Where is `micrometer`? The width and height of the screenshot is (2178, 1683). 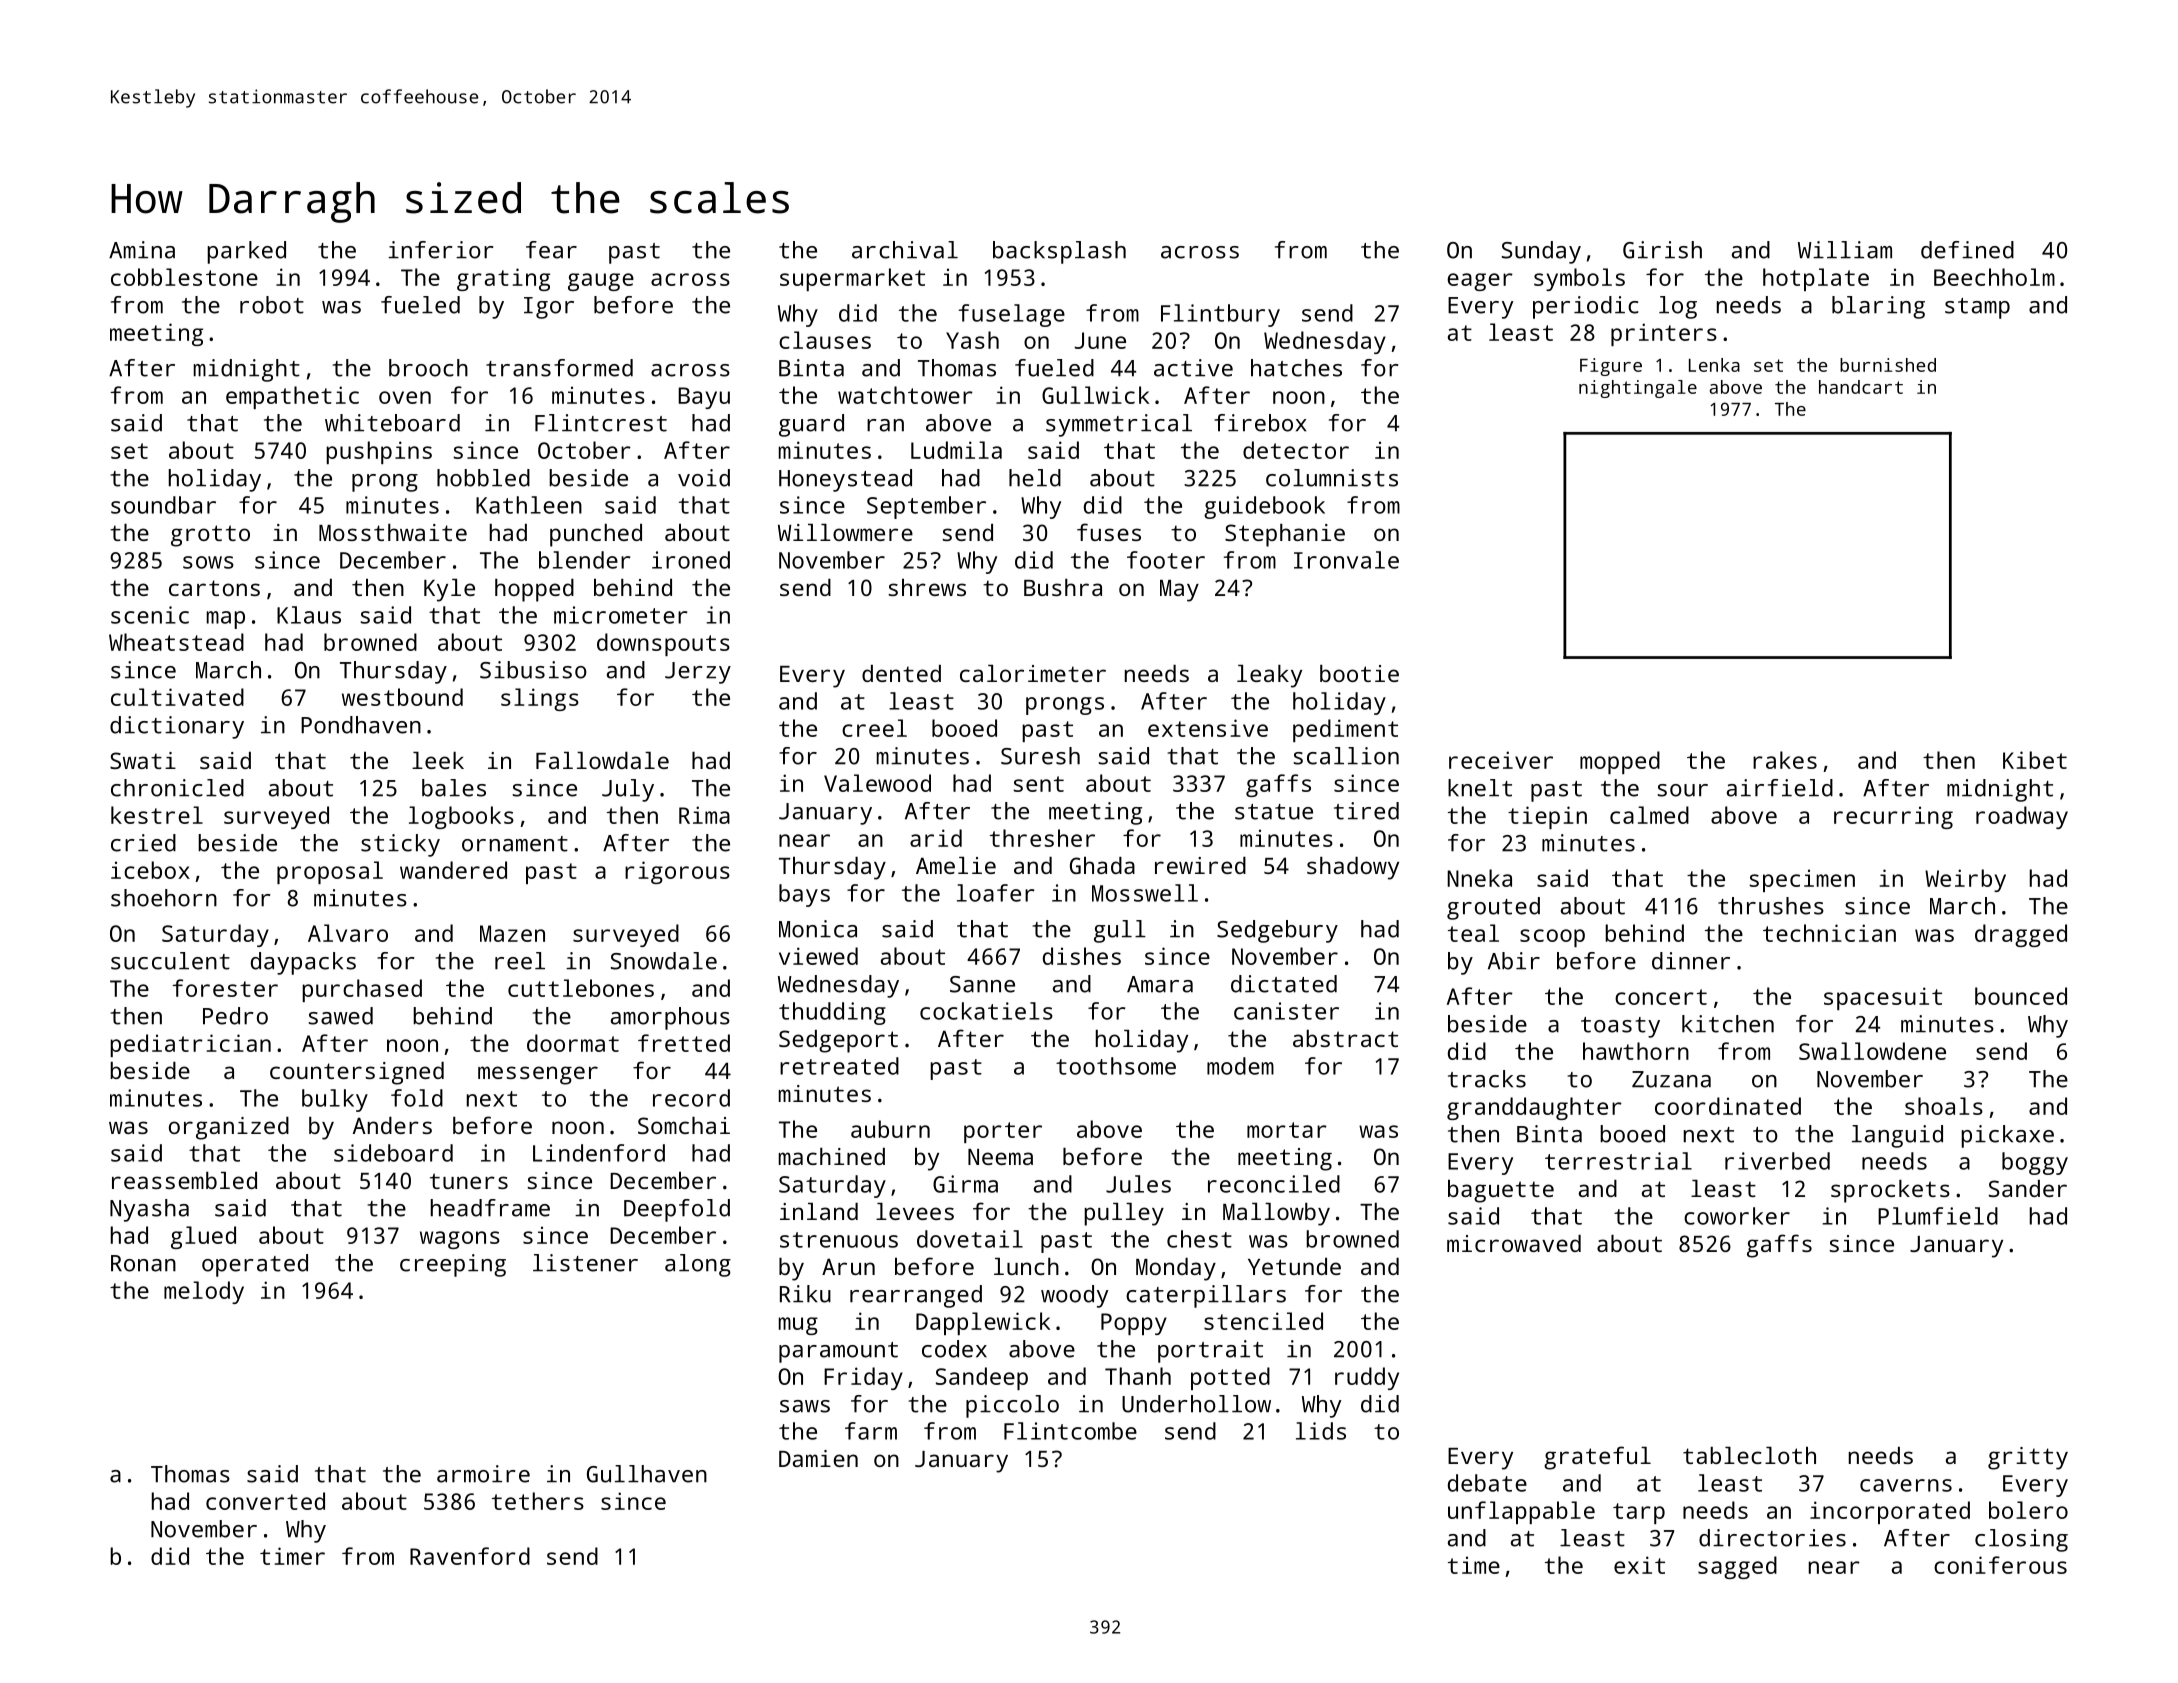
micrometer is located at coordinates (620, 615).
